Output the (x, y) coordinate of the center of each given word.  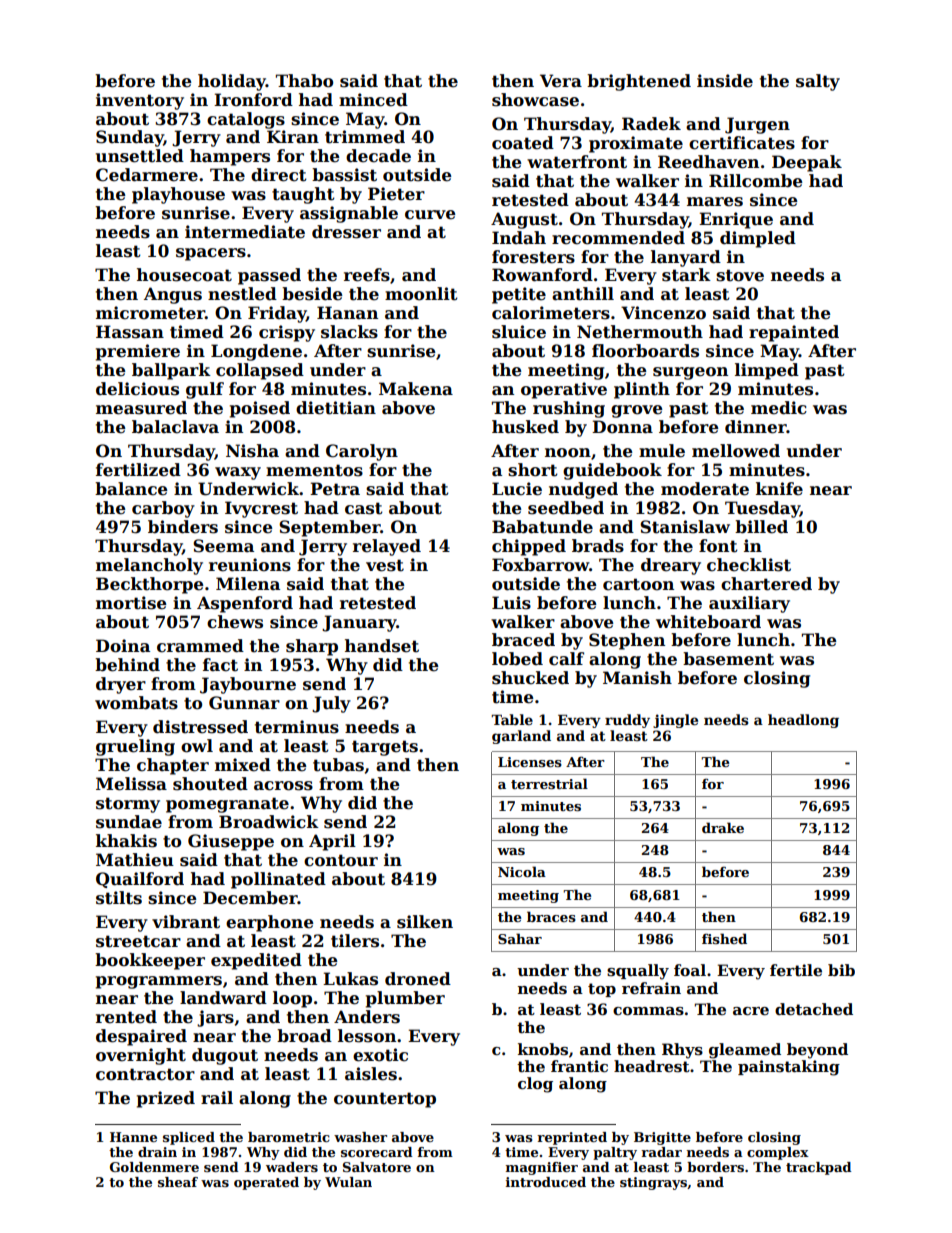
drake (723, 827)
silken (425, 922)
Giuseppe (231, 842)
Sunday (130, 138)
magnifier (542, 1168)
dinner (756, 427)
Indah (519, 238)
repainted (794, 333)
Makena (416, 389)
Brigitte (662, 1138)
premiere (138, 352)
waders (292, 1167)
